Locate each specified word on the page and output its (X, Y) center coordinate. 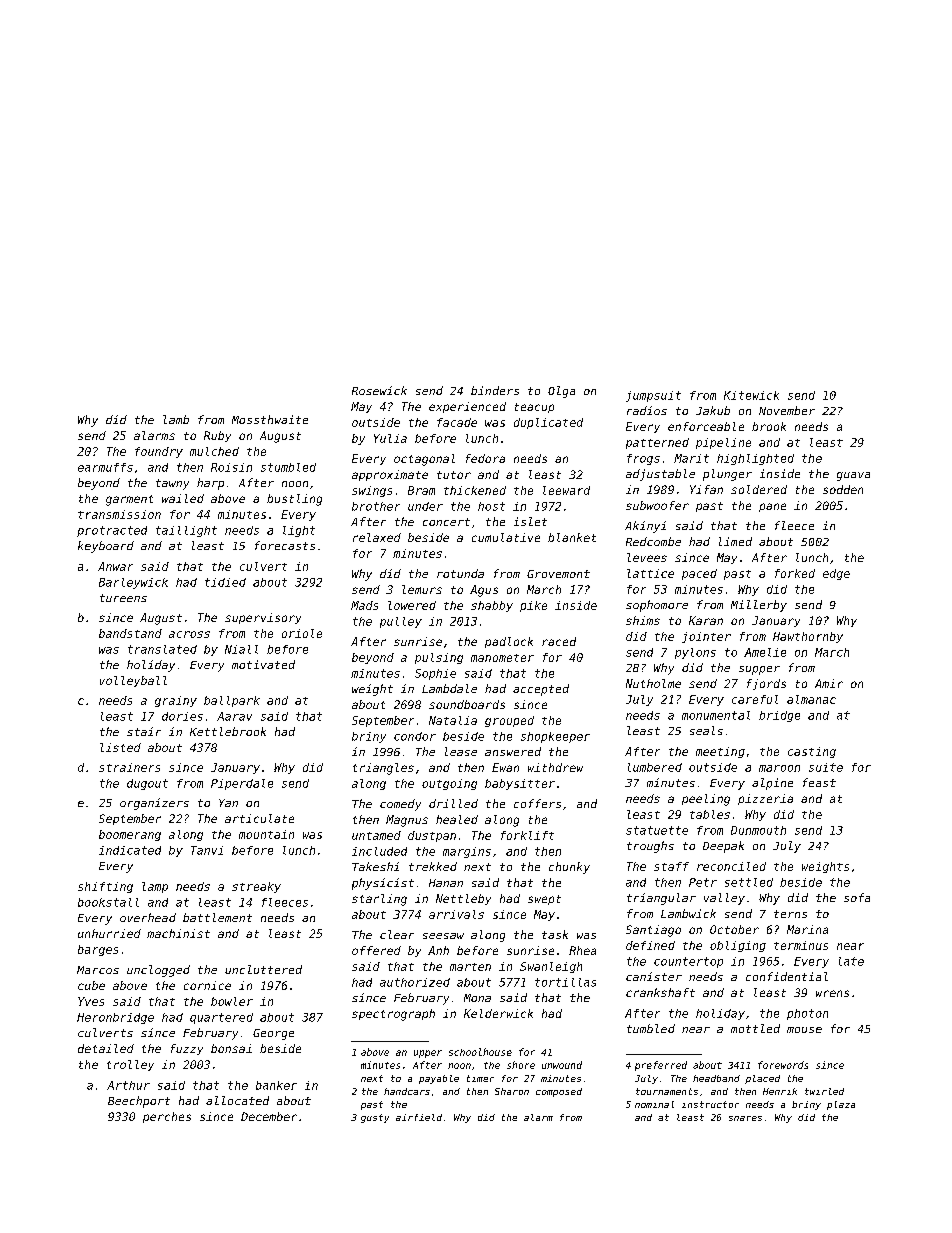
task (555, 934)
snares (745, 1118)
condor (415, 736)
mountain (266, 834)
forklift (527, 835)
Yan (228, 803)
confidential (787, 976)
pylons (695, 653)
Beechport (139, 1102)
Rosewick (379, 390)
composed (559, 1092)
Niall (241, 649)
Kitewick (751, 395)
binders (495, 390)
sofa (857, 897)
